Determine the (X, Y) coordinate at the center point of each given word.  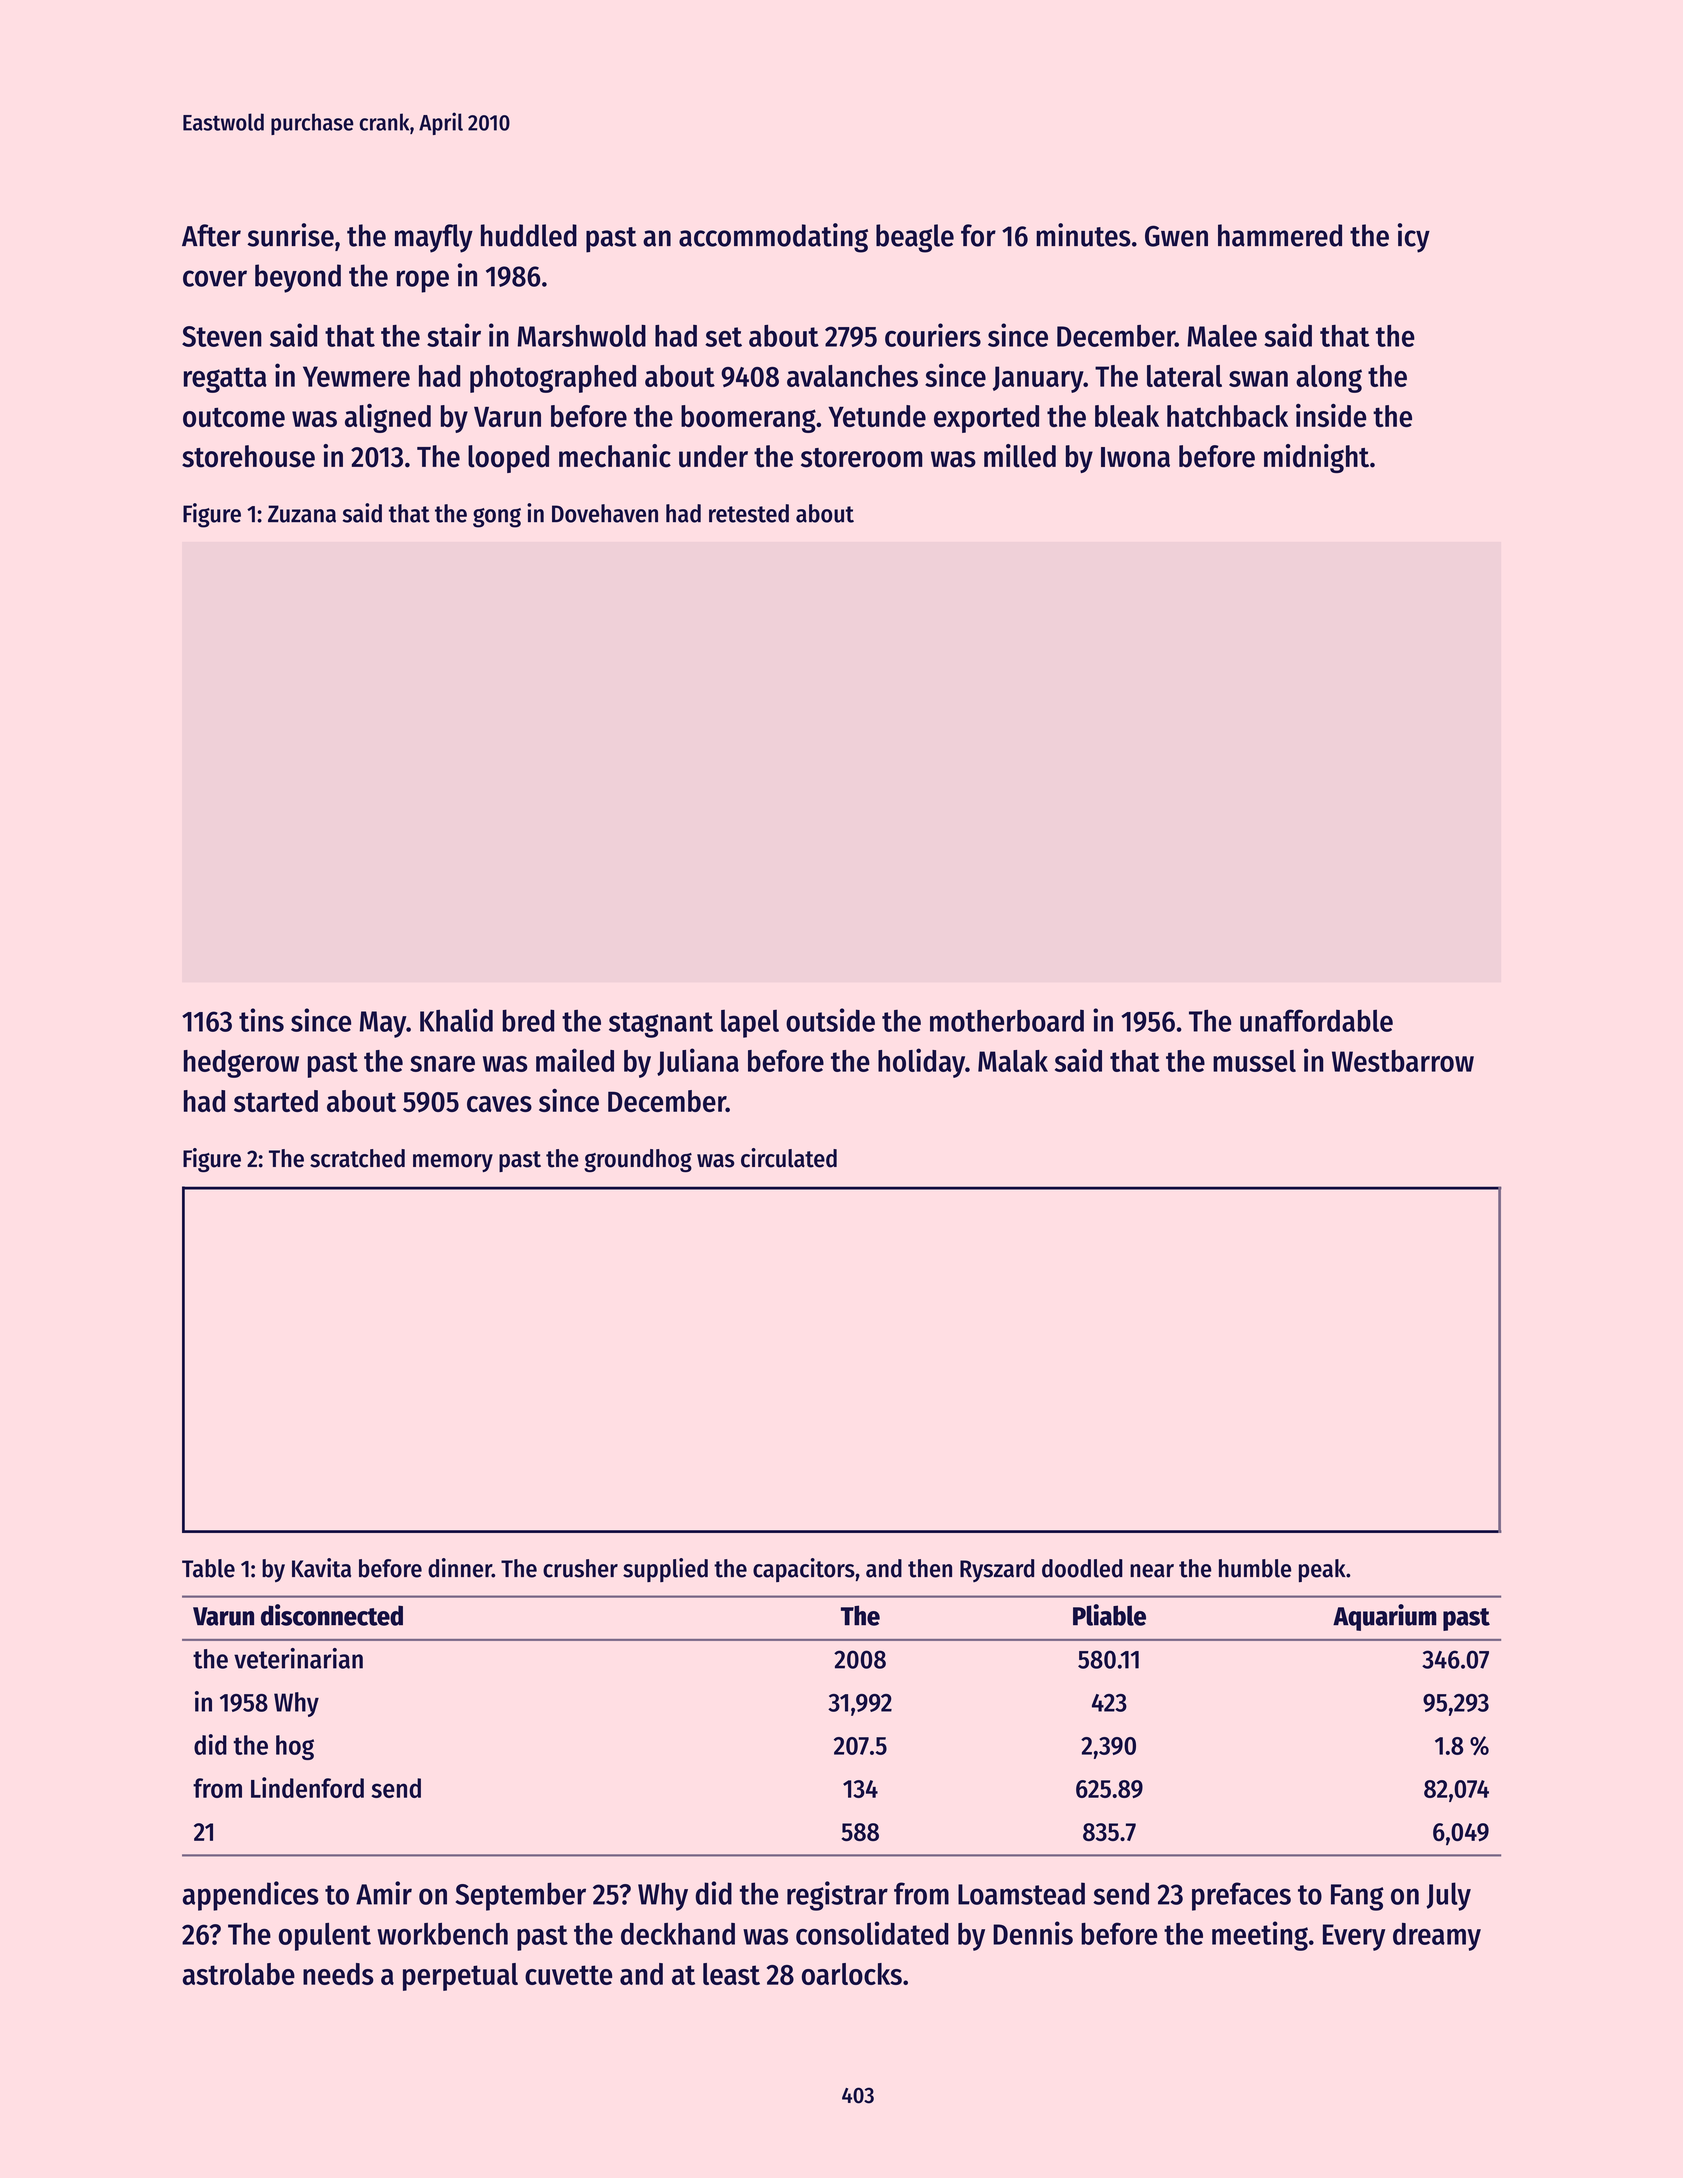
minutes (1083, 235)
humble (1255, 1568)
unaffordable (1316, 1020)
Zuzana (302, 514)
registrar (837, 1896)
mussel (1254, 1061)
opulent (325, 1937)
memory (453, 1163)
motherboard (1007, 1020)
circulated (789, 1158)
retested (749, 513)
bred (528, 1020)
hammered (1280, 235)
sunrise (290, 235)
